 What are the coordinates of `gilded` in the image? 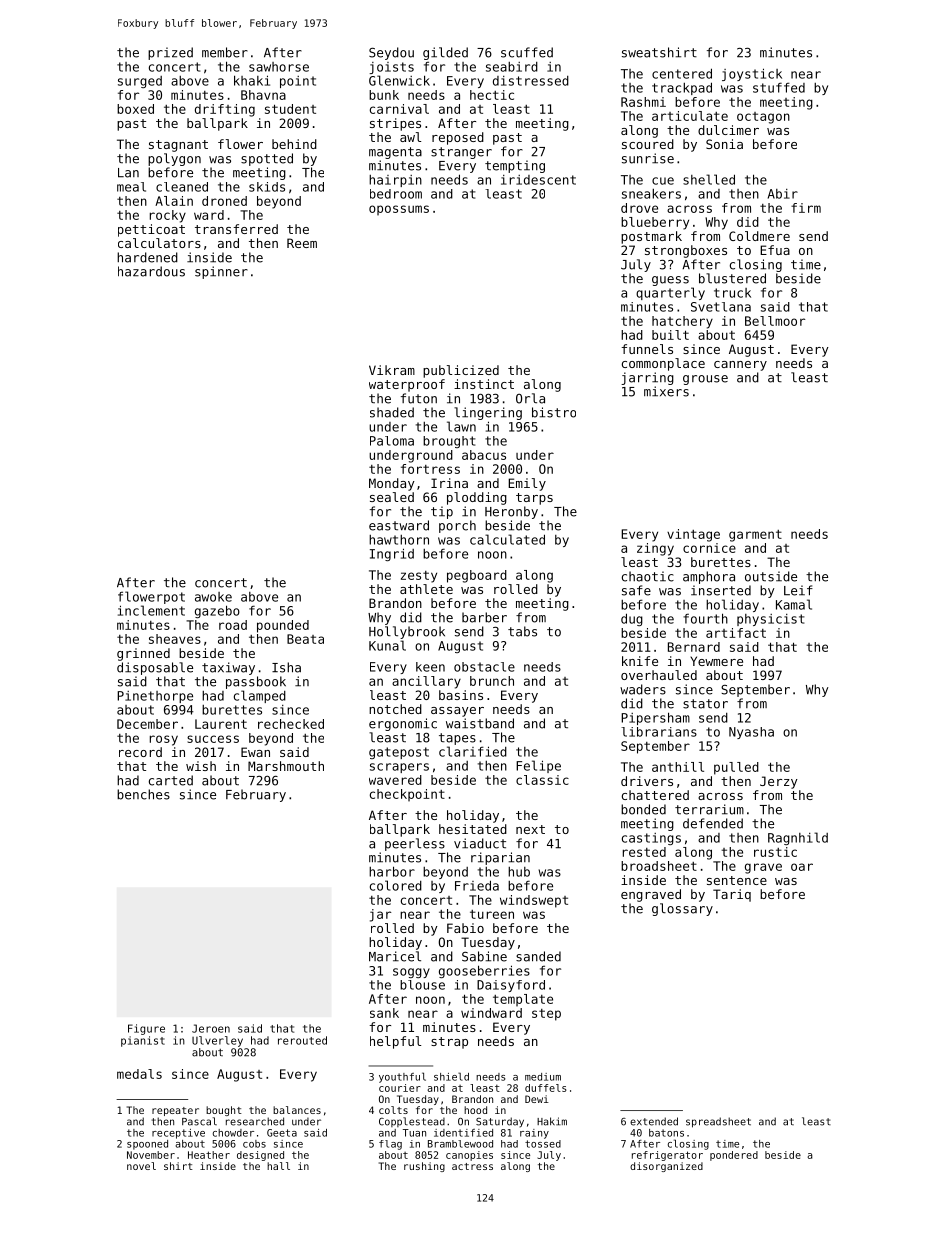 It's located at (445, 53).
